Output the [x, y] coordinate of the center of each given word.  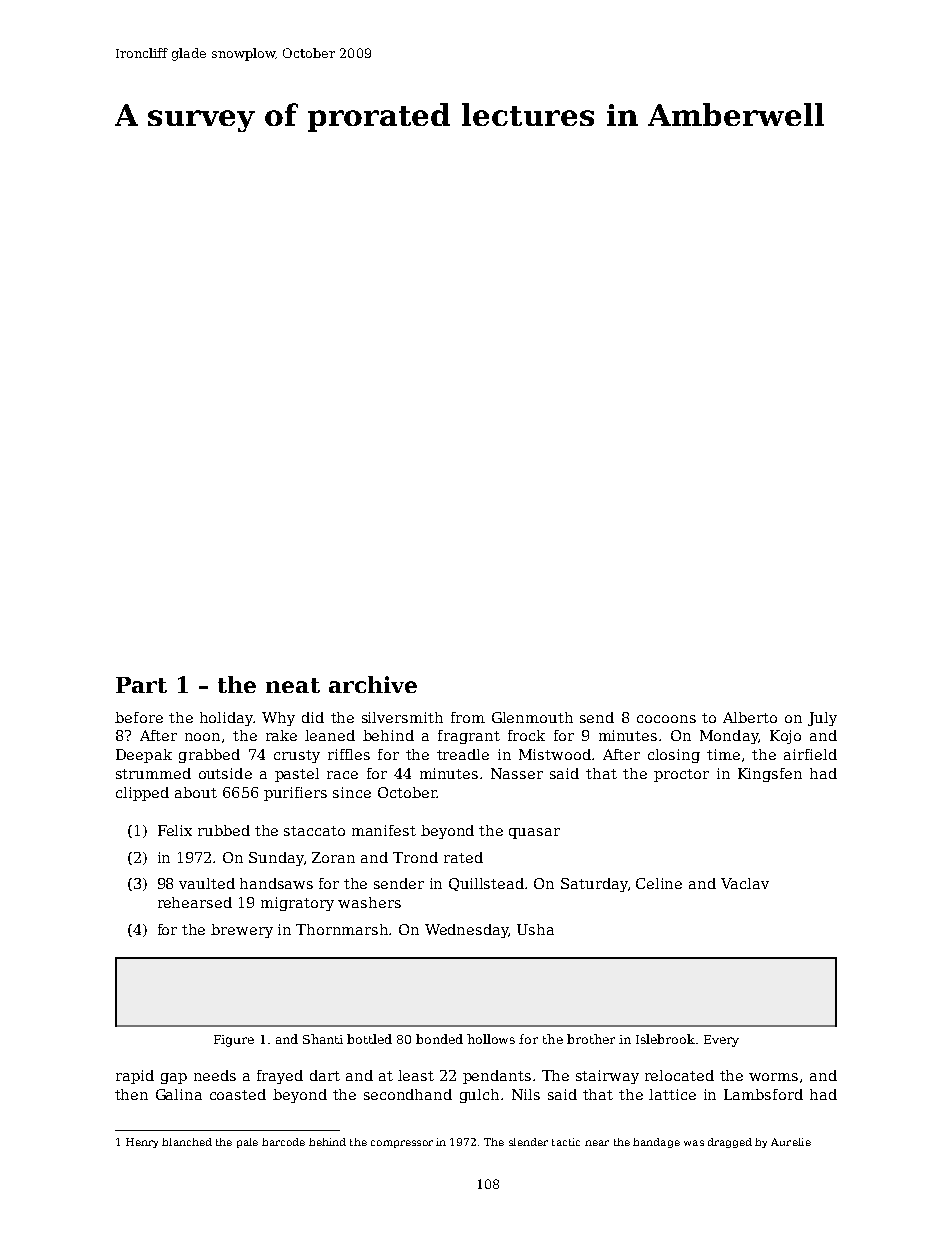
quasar [534, 833]
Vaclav [745, 883]
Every [721, 1041]
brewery [242, 931]
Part [141, 685]
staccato [314, 831]
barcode [283, 1142]
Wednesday [467, 931]
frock [526, 735]
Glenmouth [532, 717]
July [822, 719]
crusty [297, 756]
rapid [135, 1077]
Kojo [785, 737]
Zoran [333, 857]
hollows [491, 1039]
